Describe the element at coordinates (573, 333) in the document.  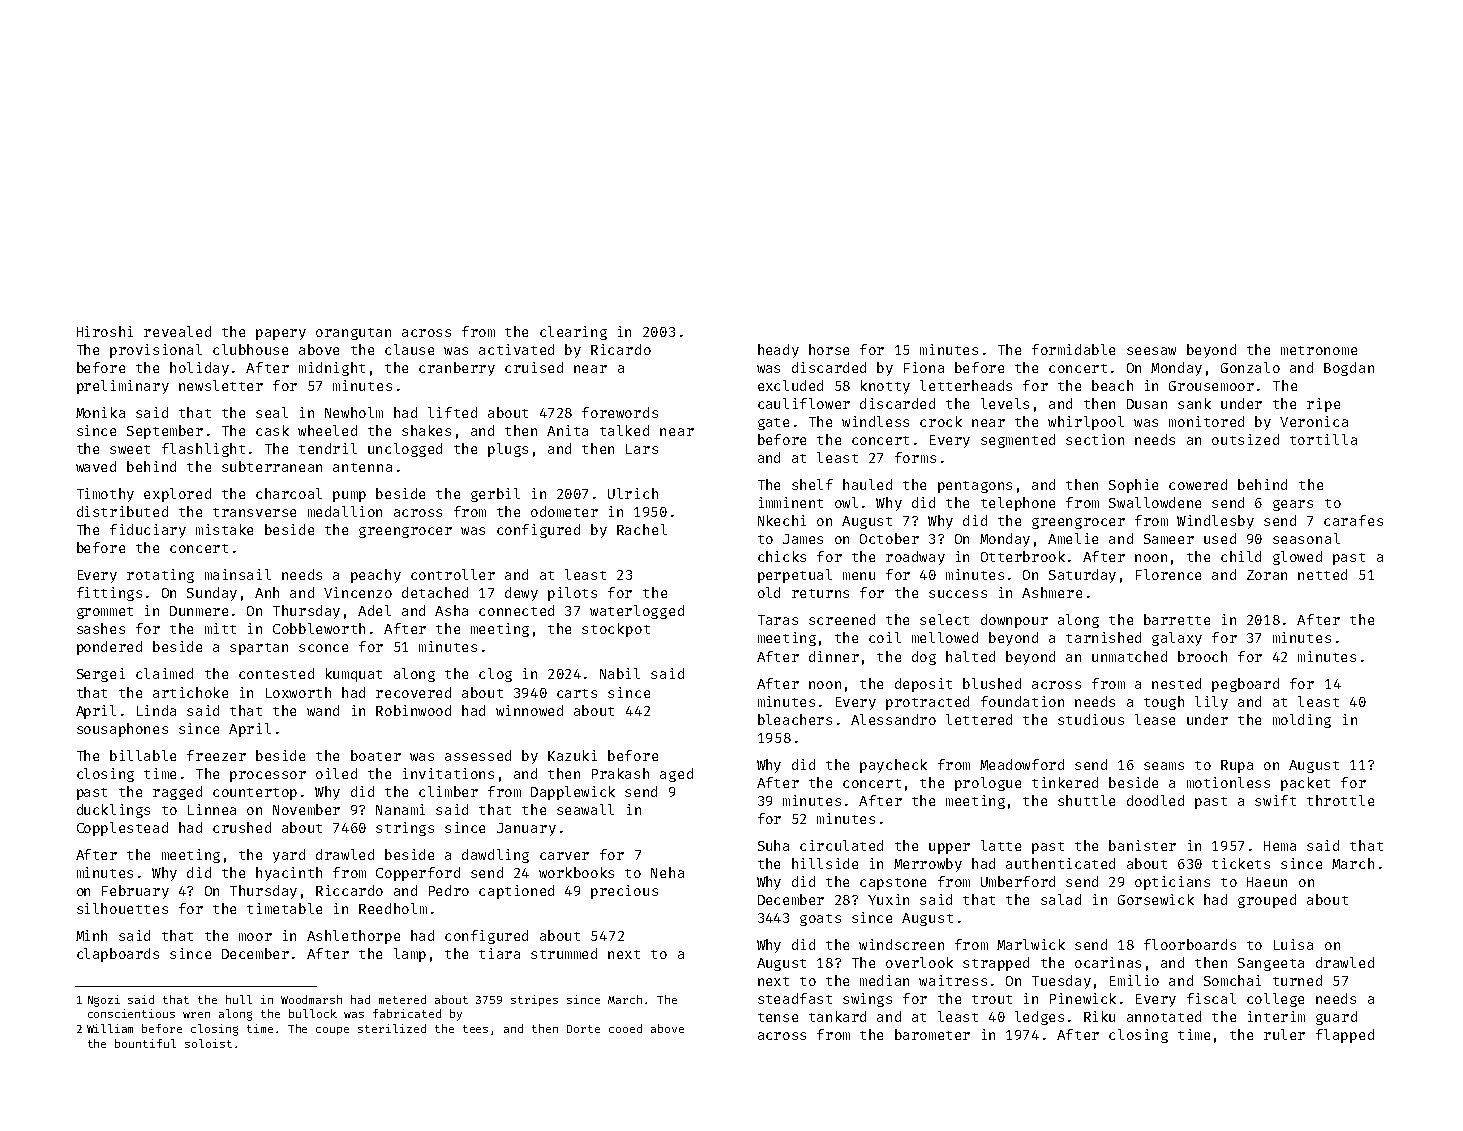
I see `clearing` at that location.
